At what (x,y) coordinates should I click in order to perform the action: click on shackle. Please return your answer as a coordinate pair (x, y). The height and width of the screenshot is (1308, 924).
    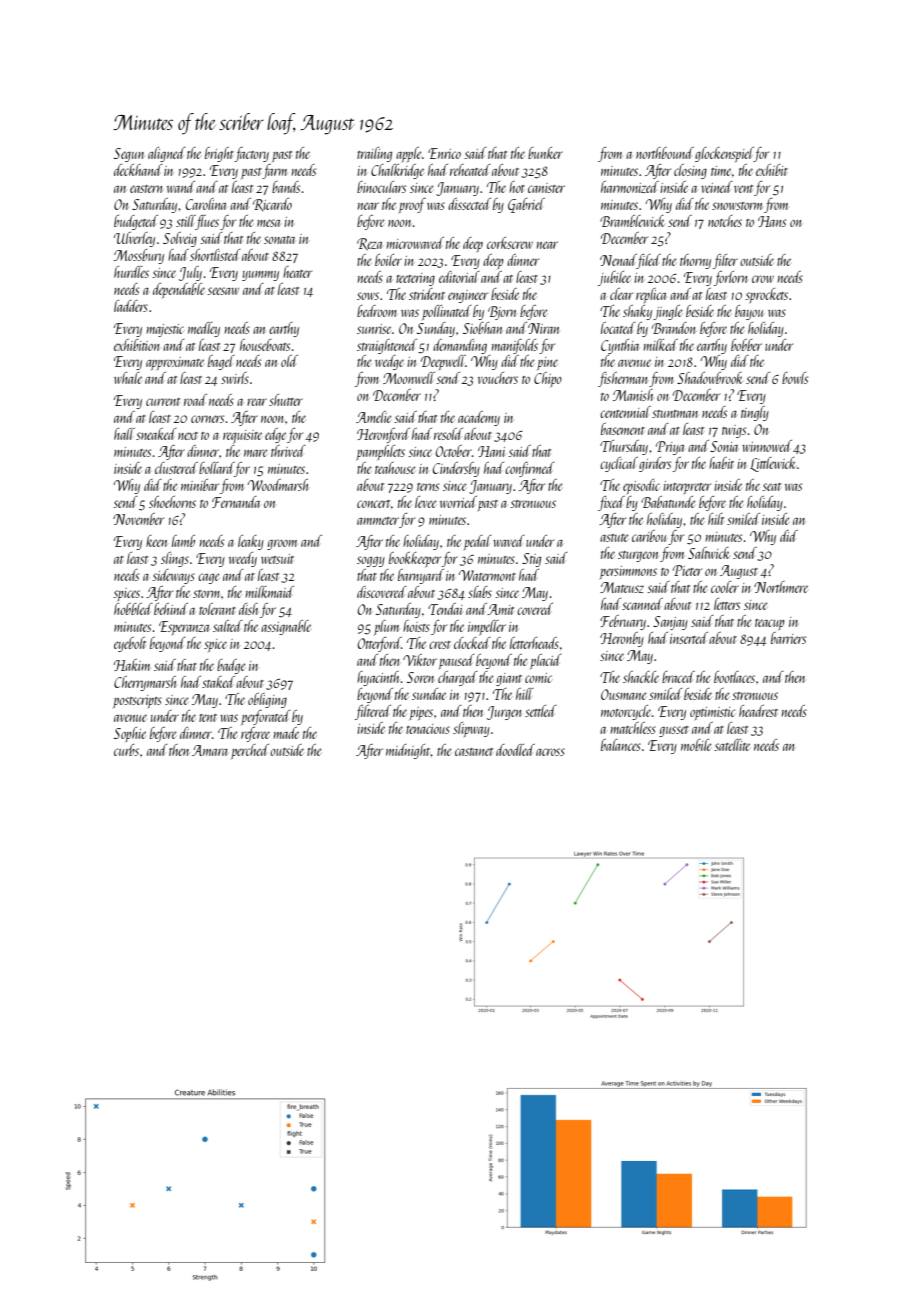
    Looking at the image, I should click on (641, 677).
